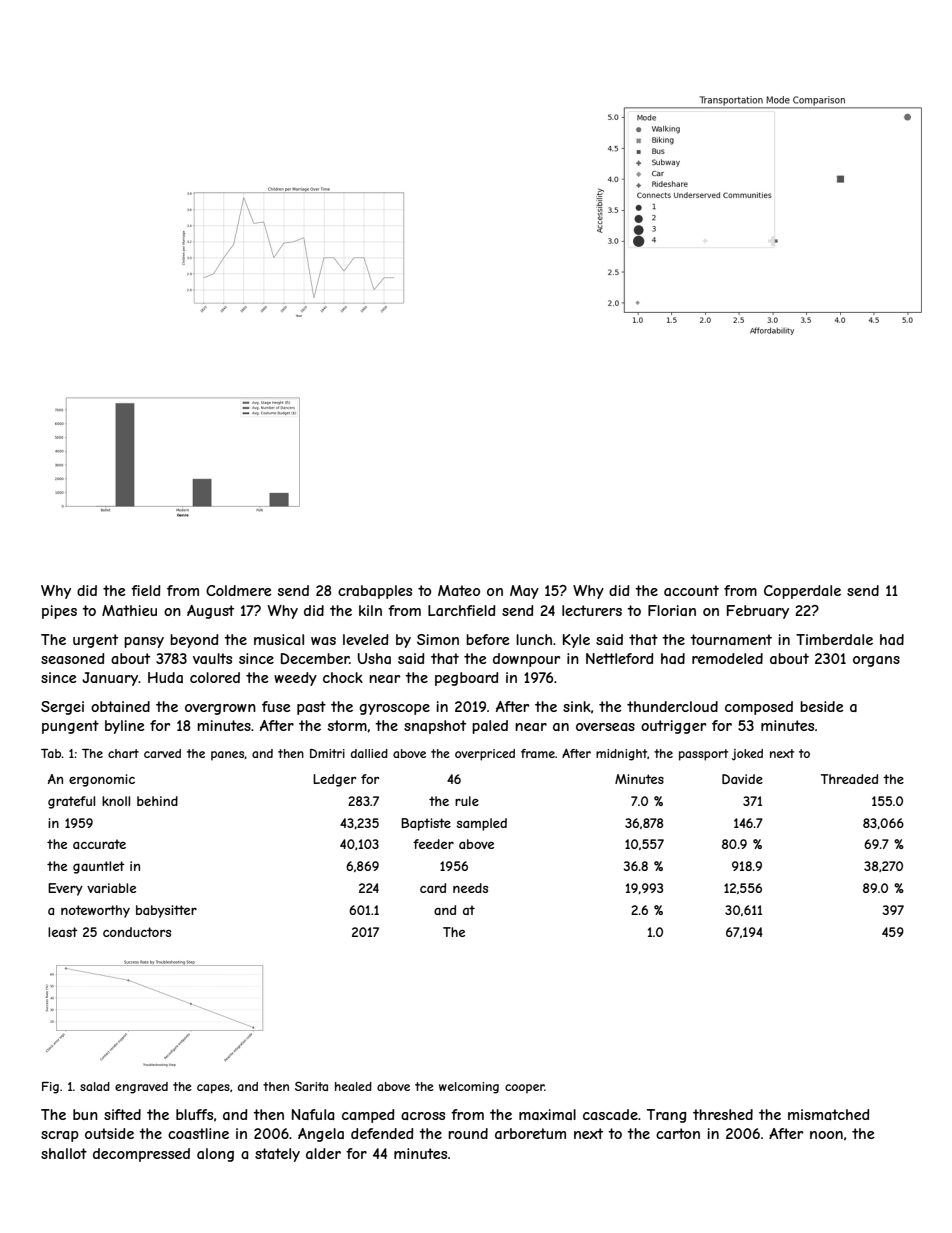 The image size is (952, 1233). What do you see at coordinates (829, 1114) in the screenshot?
I see `mismatched` at bounding box center [829, 1114].
